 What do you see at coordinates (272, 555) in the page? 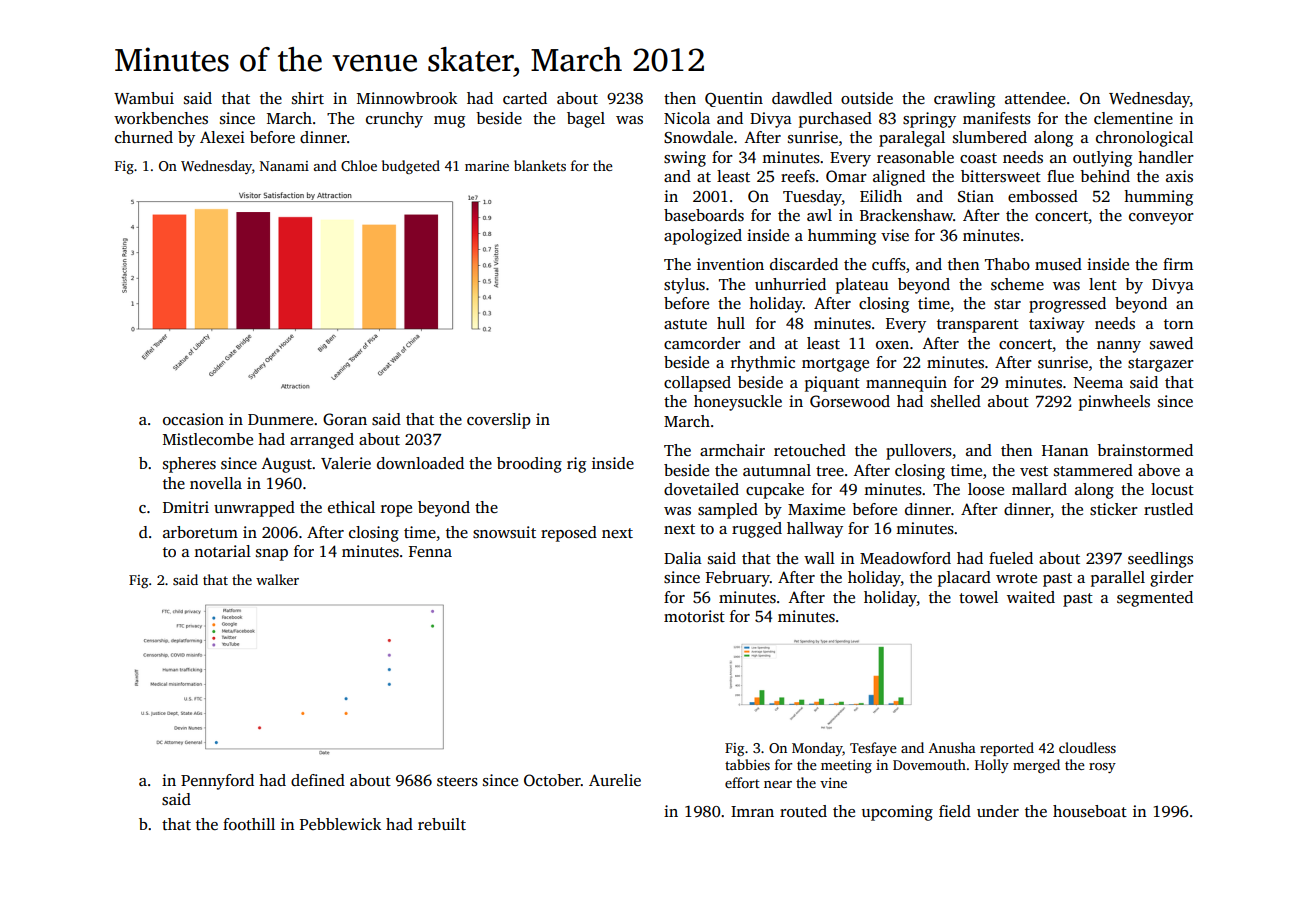
I see `snap` at bounding box center [272, 555].
